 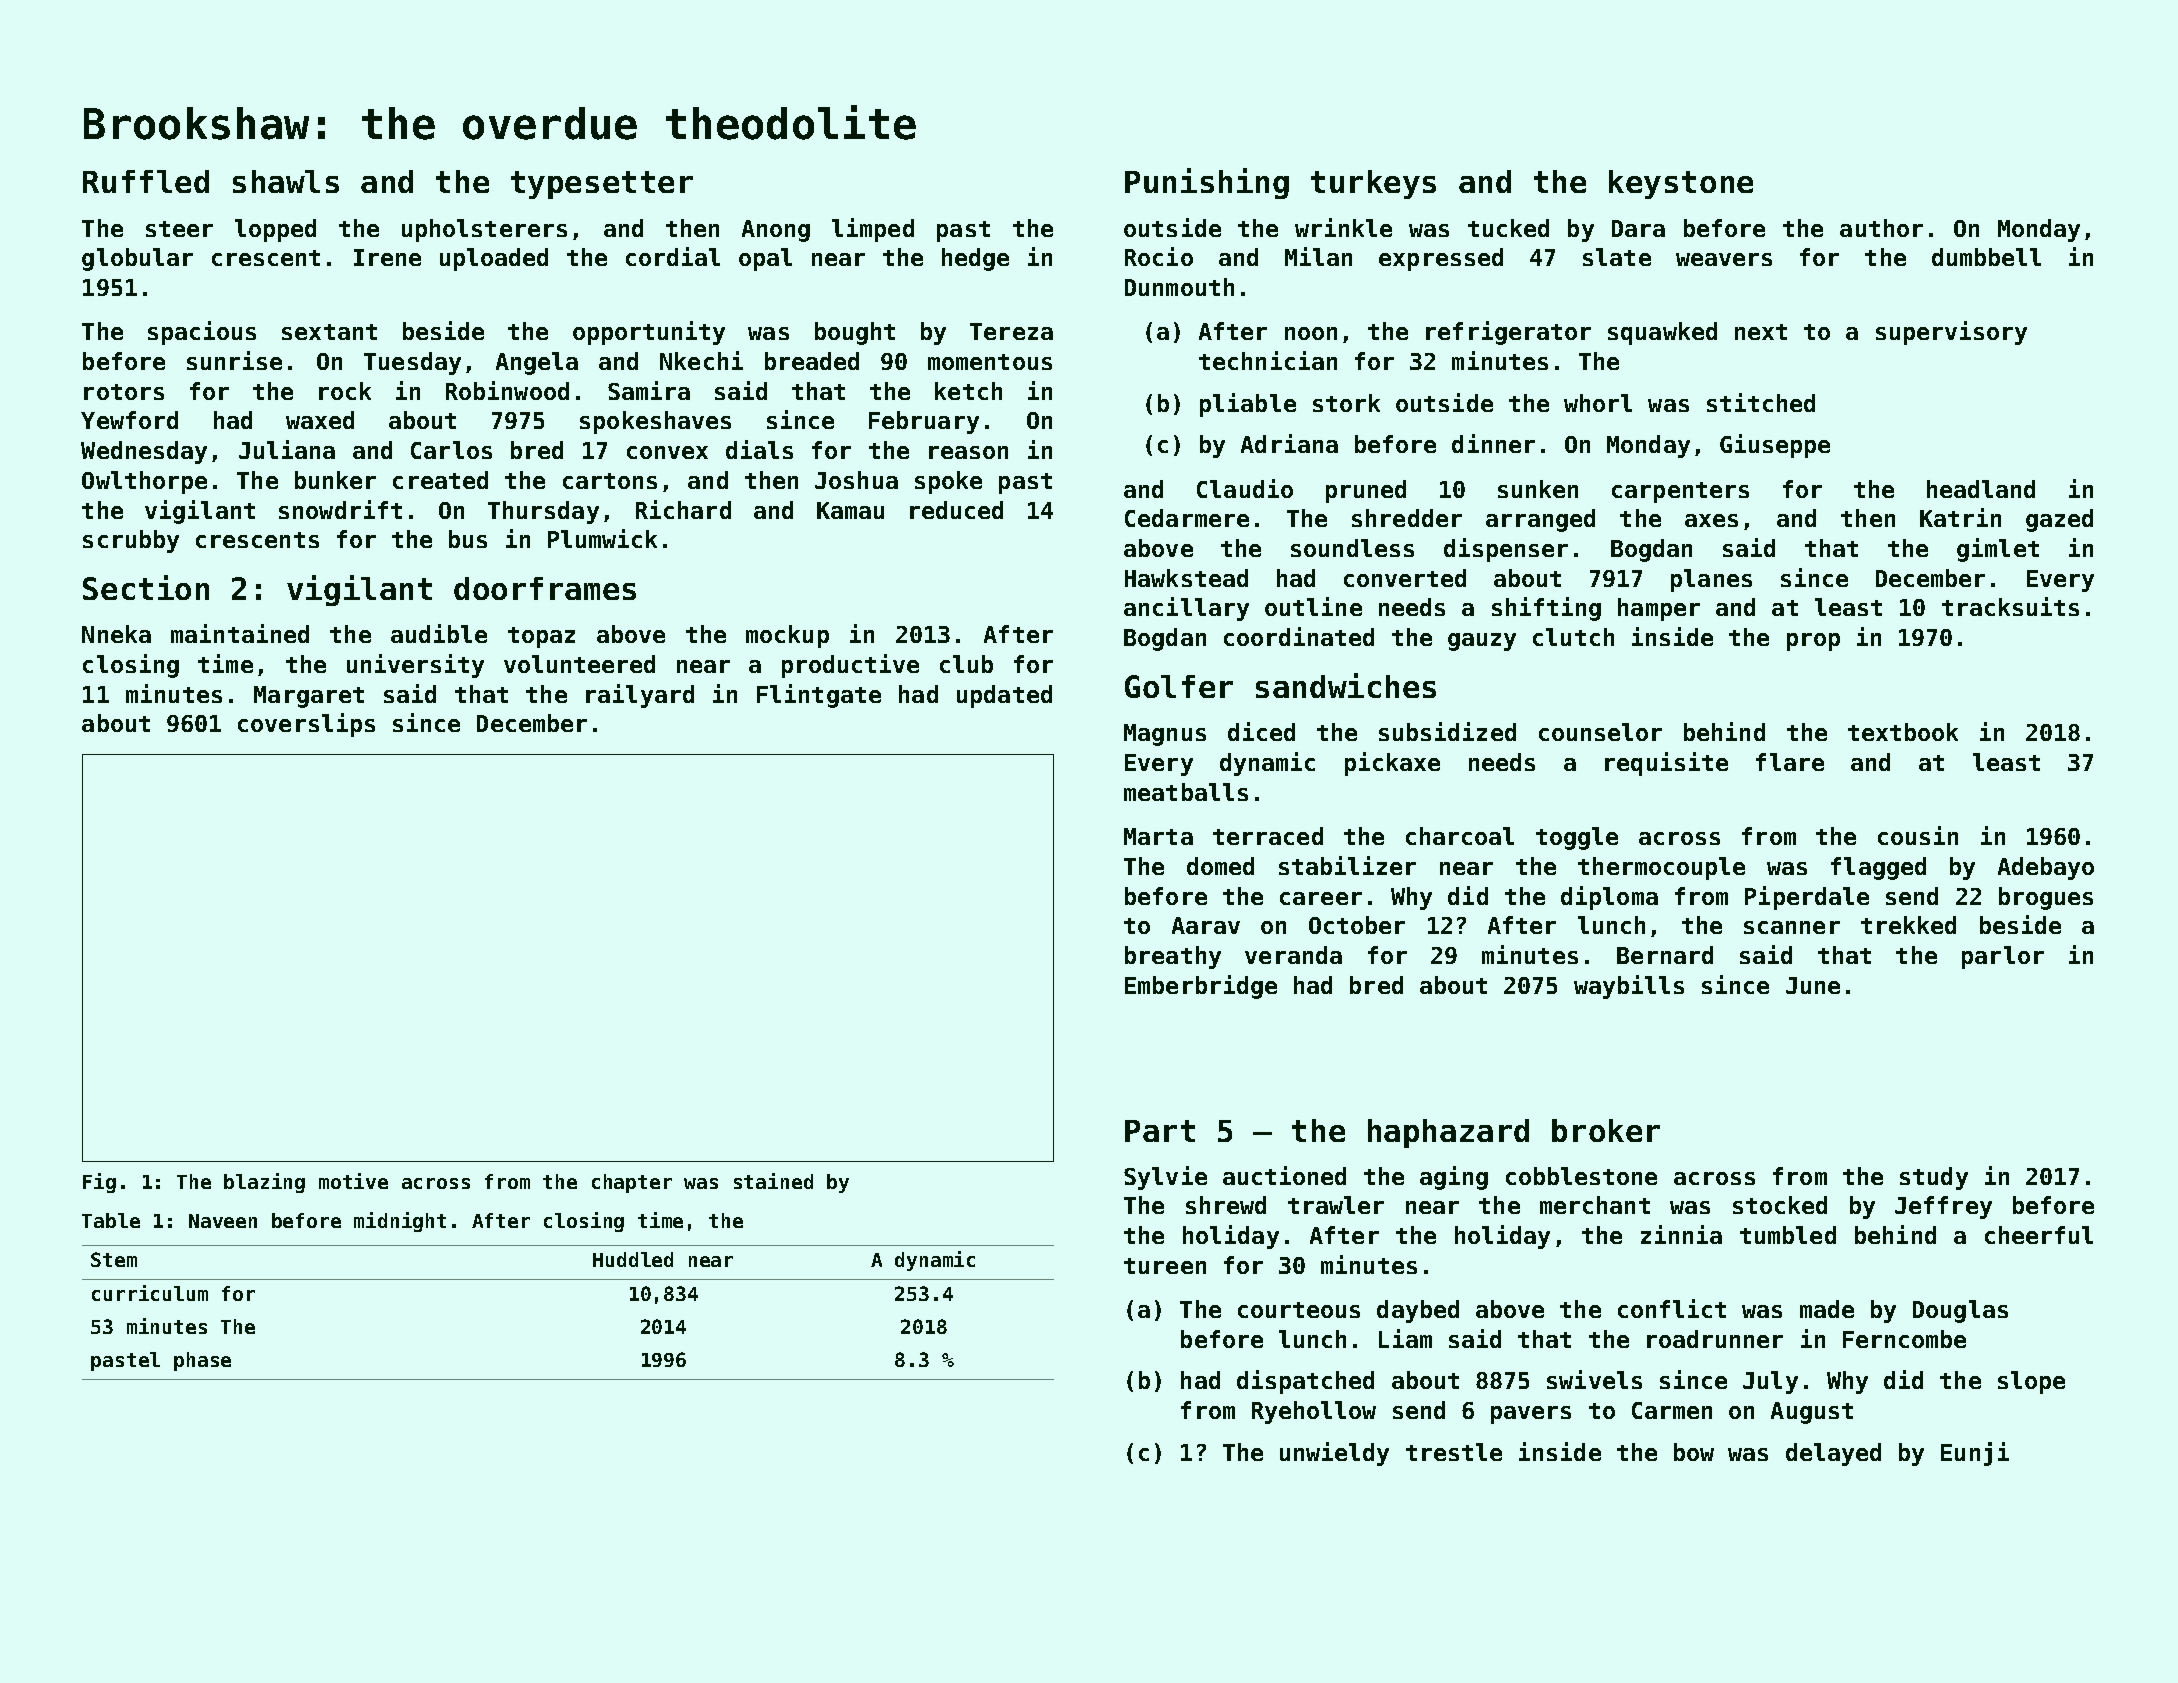 What do you see at coordinates (632, 1183) in the screenshot?
I see `chapter` at bounding box center [632, 1183].
